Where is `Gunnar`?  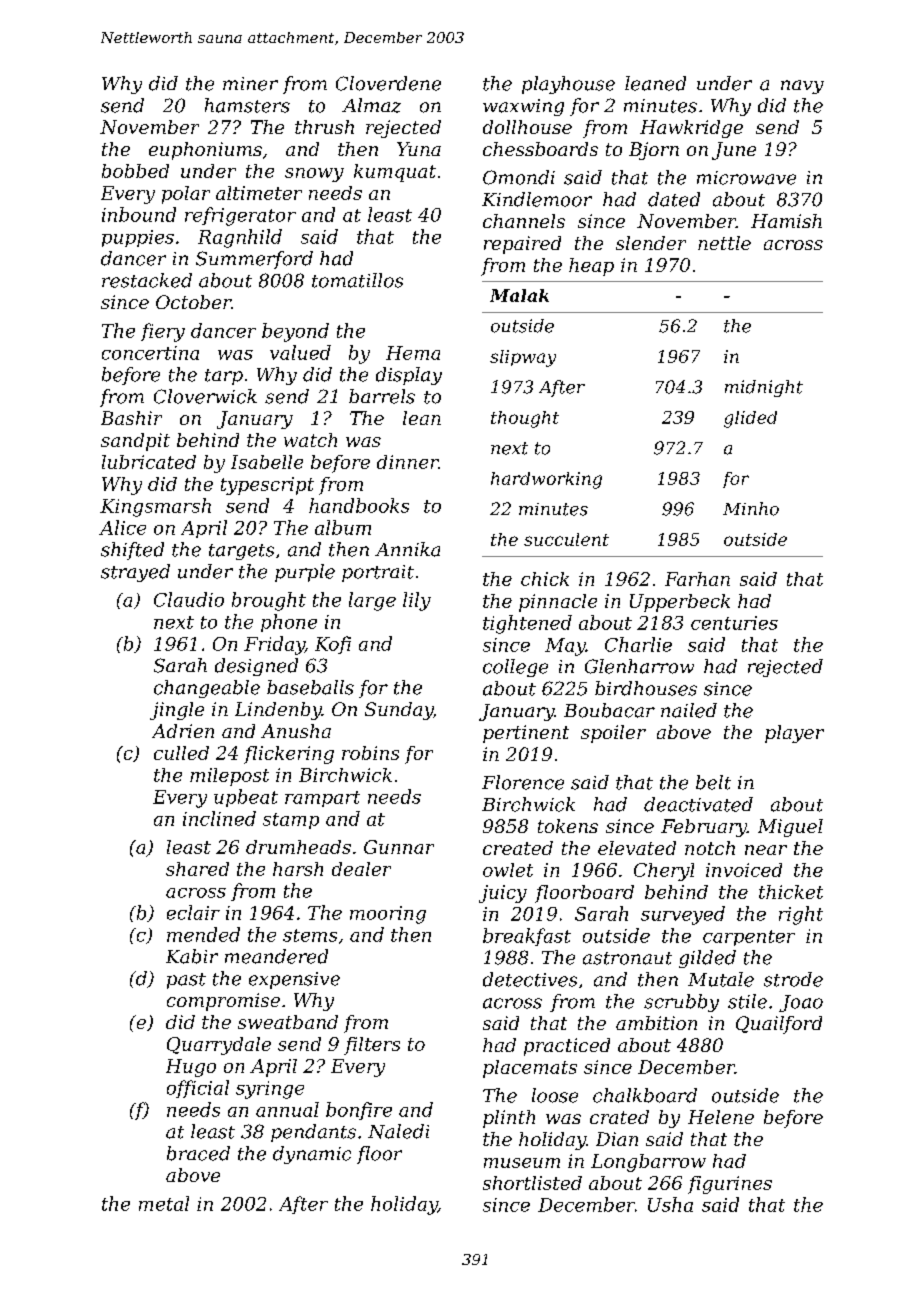 Gunnar is located at coordinates (399, 847).
